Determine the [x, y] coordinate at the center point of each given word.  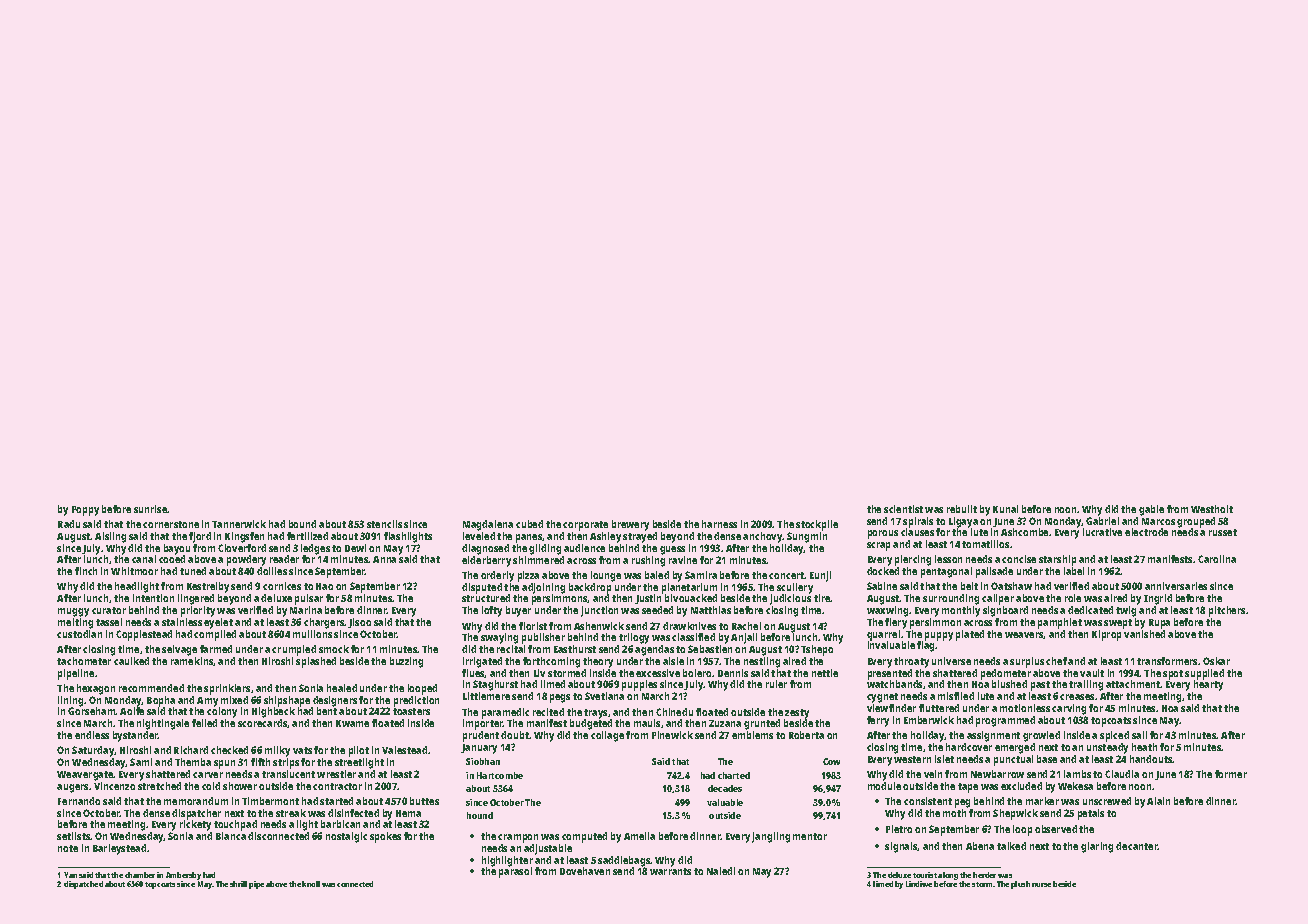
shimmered [538, 560]
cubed [529, 524]
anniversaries [1176, 586]
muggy [73, 612]
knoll [311, 884]
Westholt [1212, 509]
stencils [384, 524]
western [912, 759]
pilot [359, 751]
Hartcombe [500, 775]
